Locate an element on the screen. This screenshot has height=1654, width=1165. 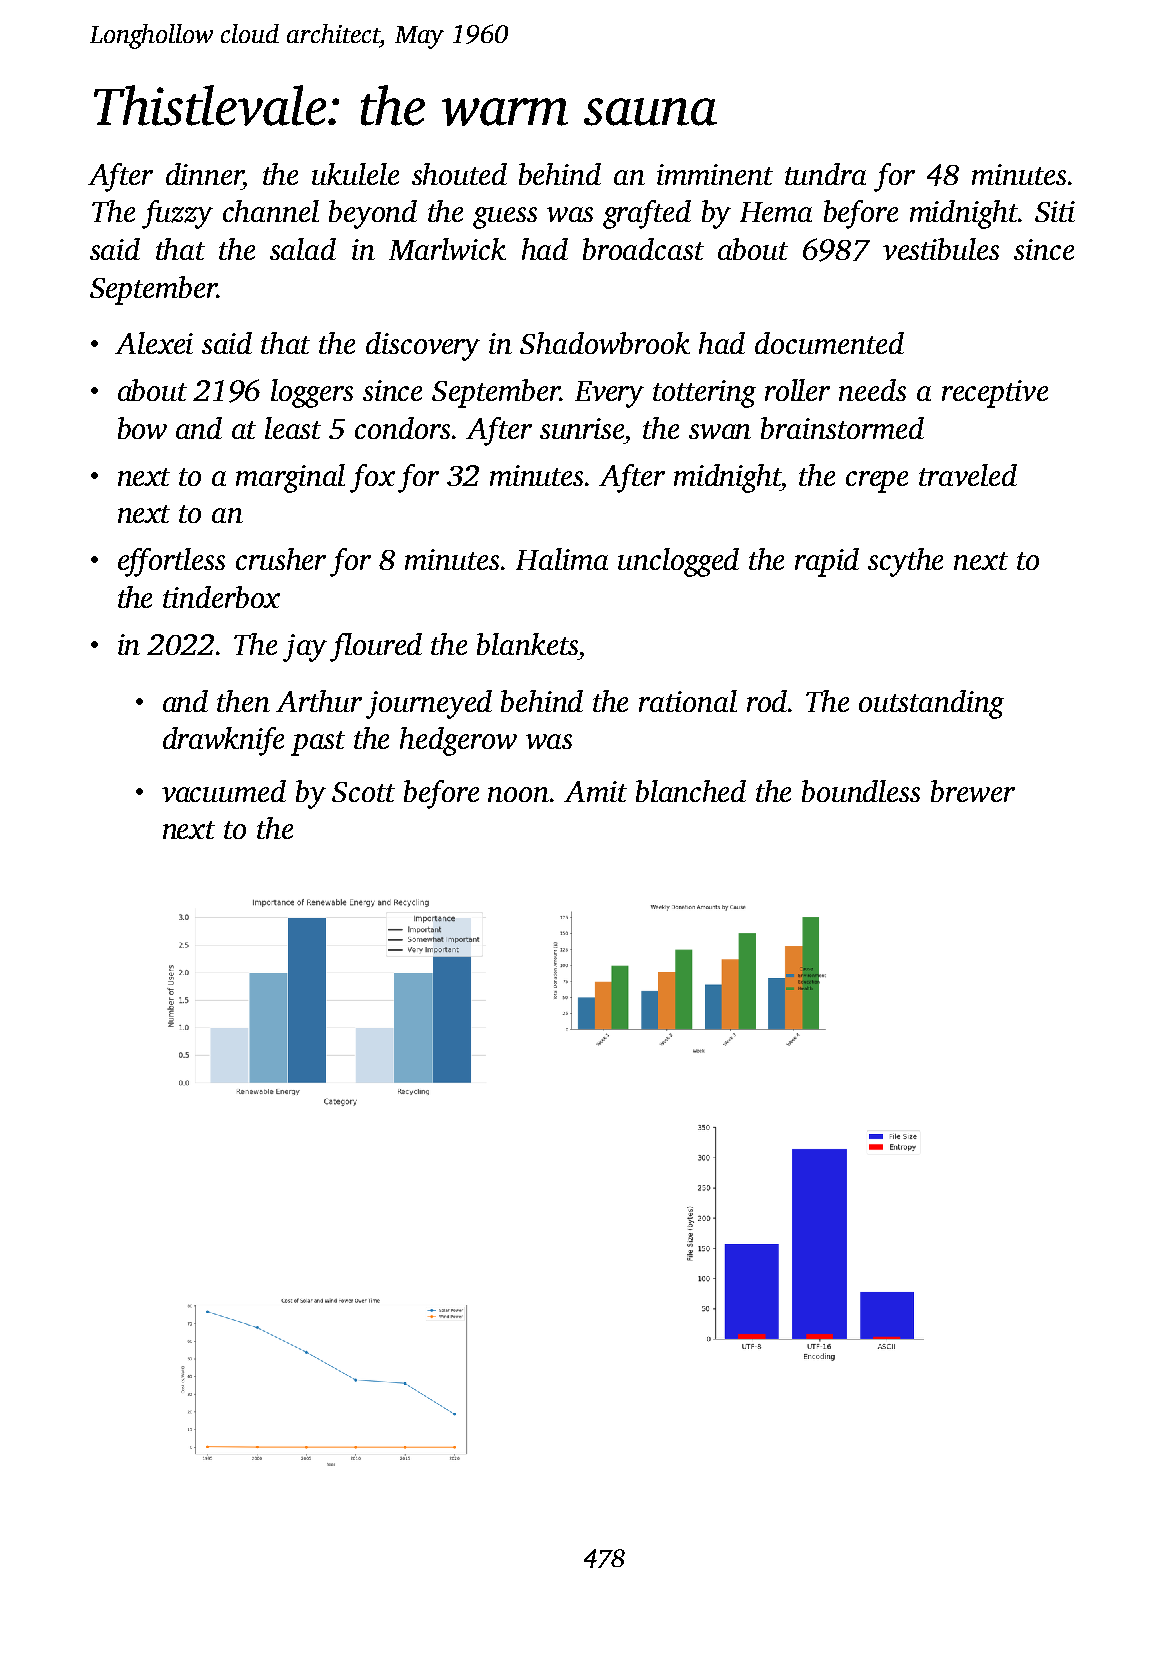
condors is located at coordinates (402, 428).
